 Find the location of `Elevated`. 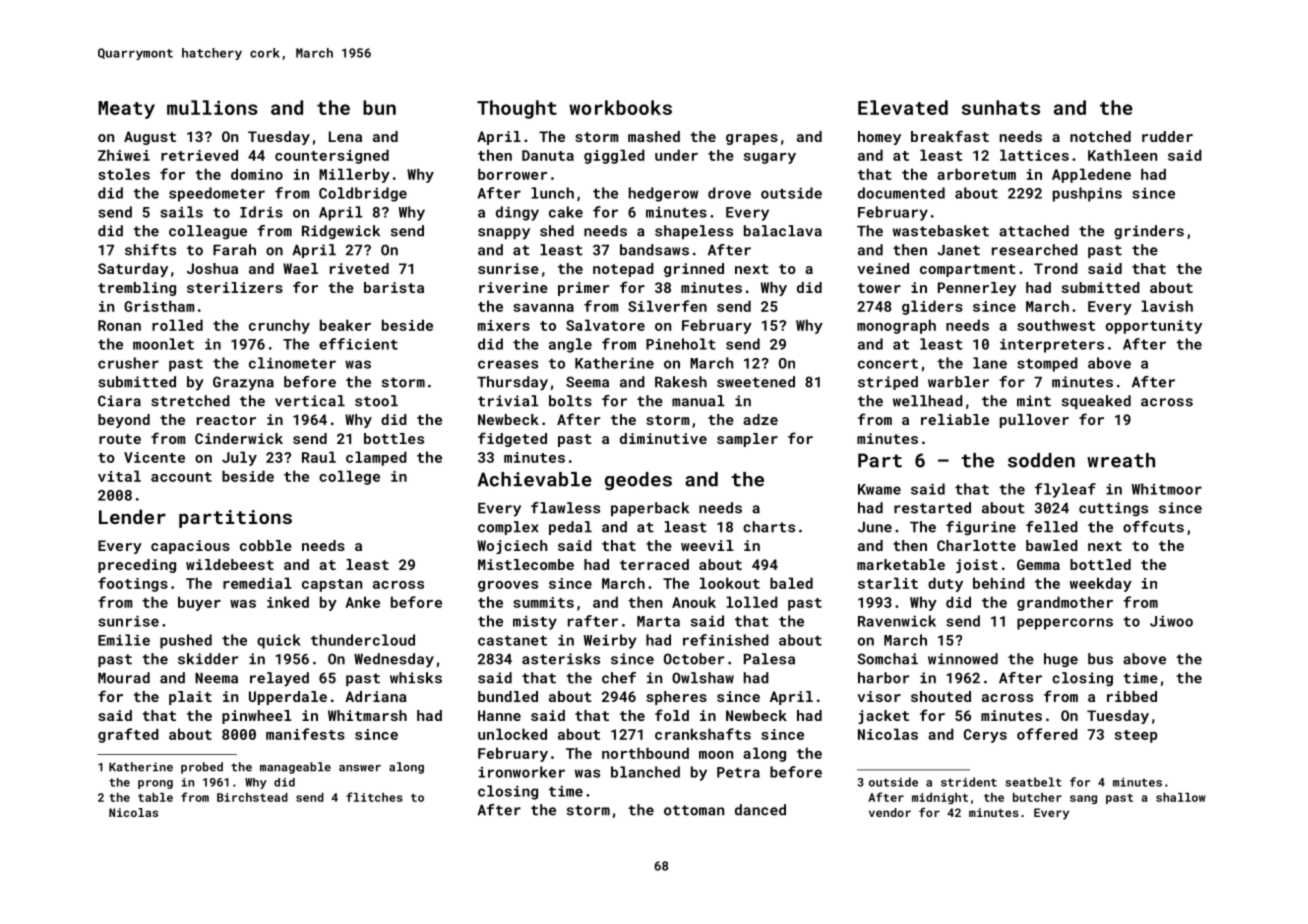

Elevated is located at coordinates (903, 107).
